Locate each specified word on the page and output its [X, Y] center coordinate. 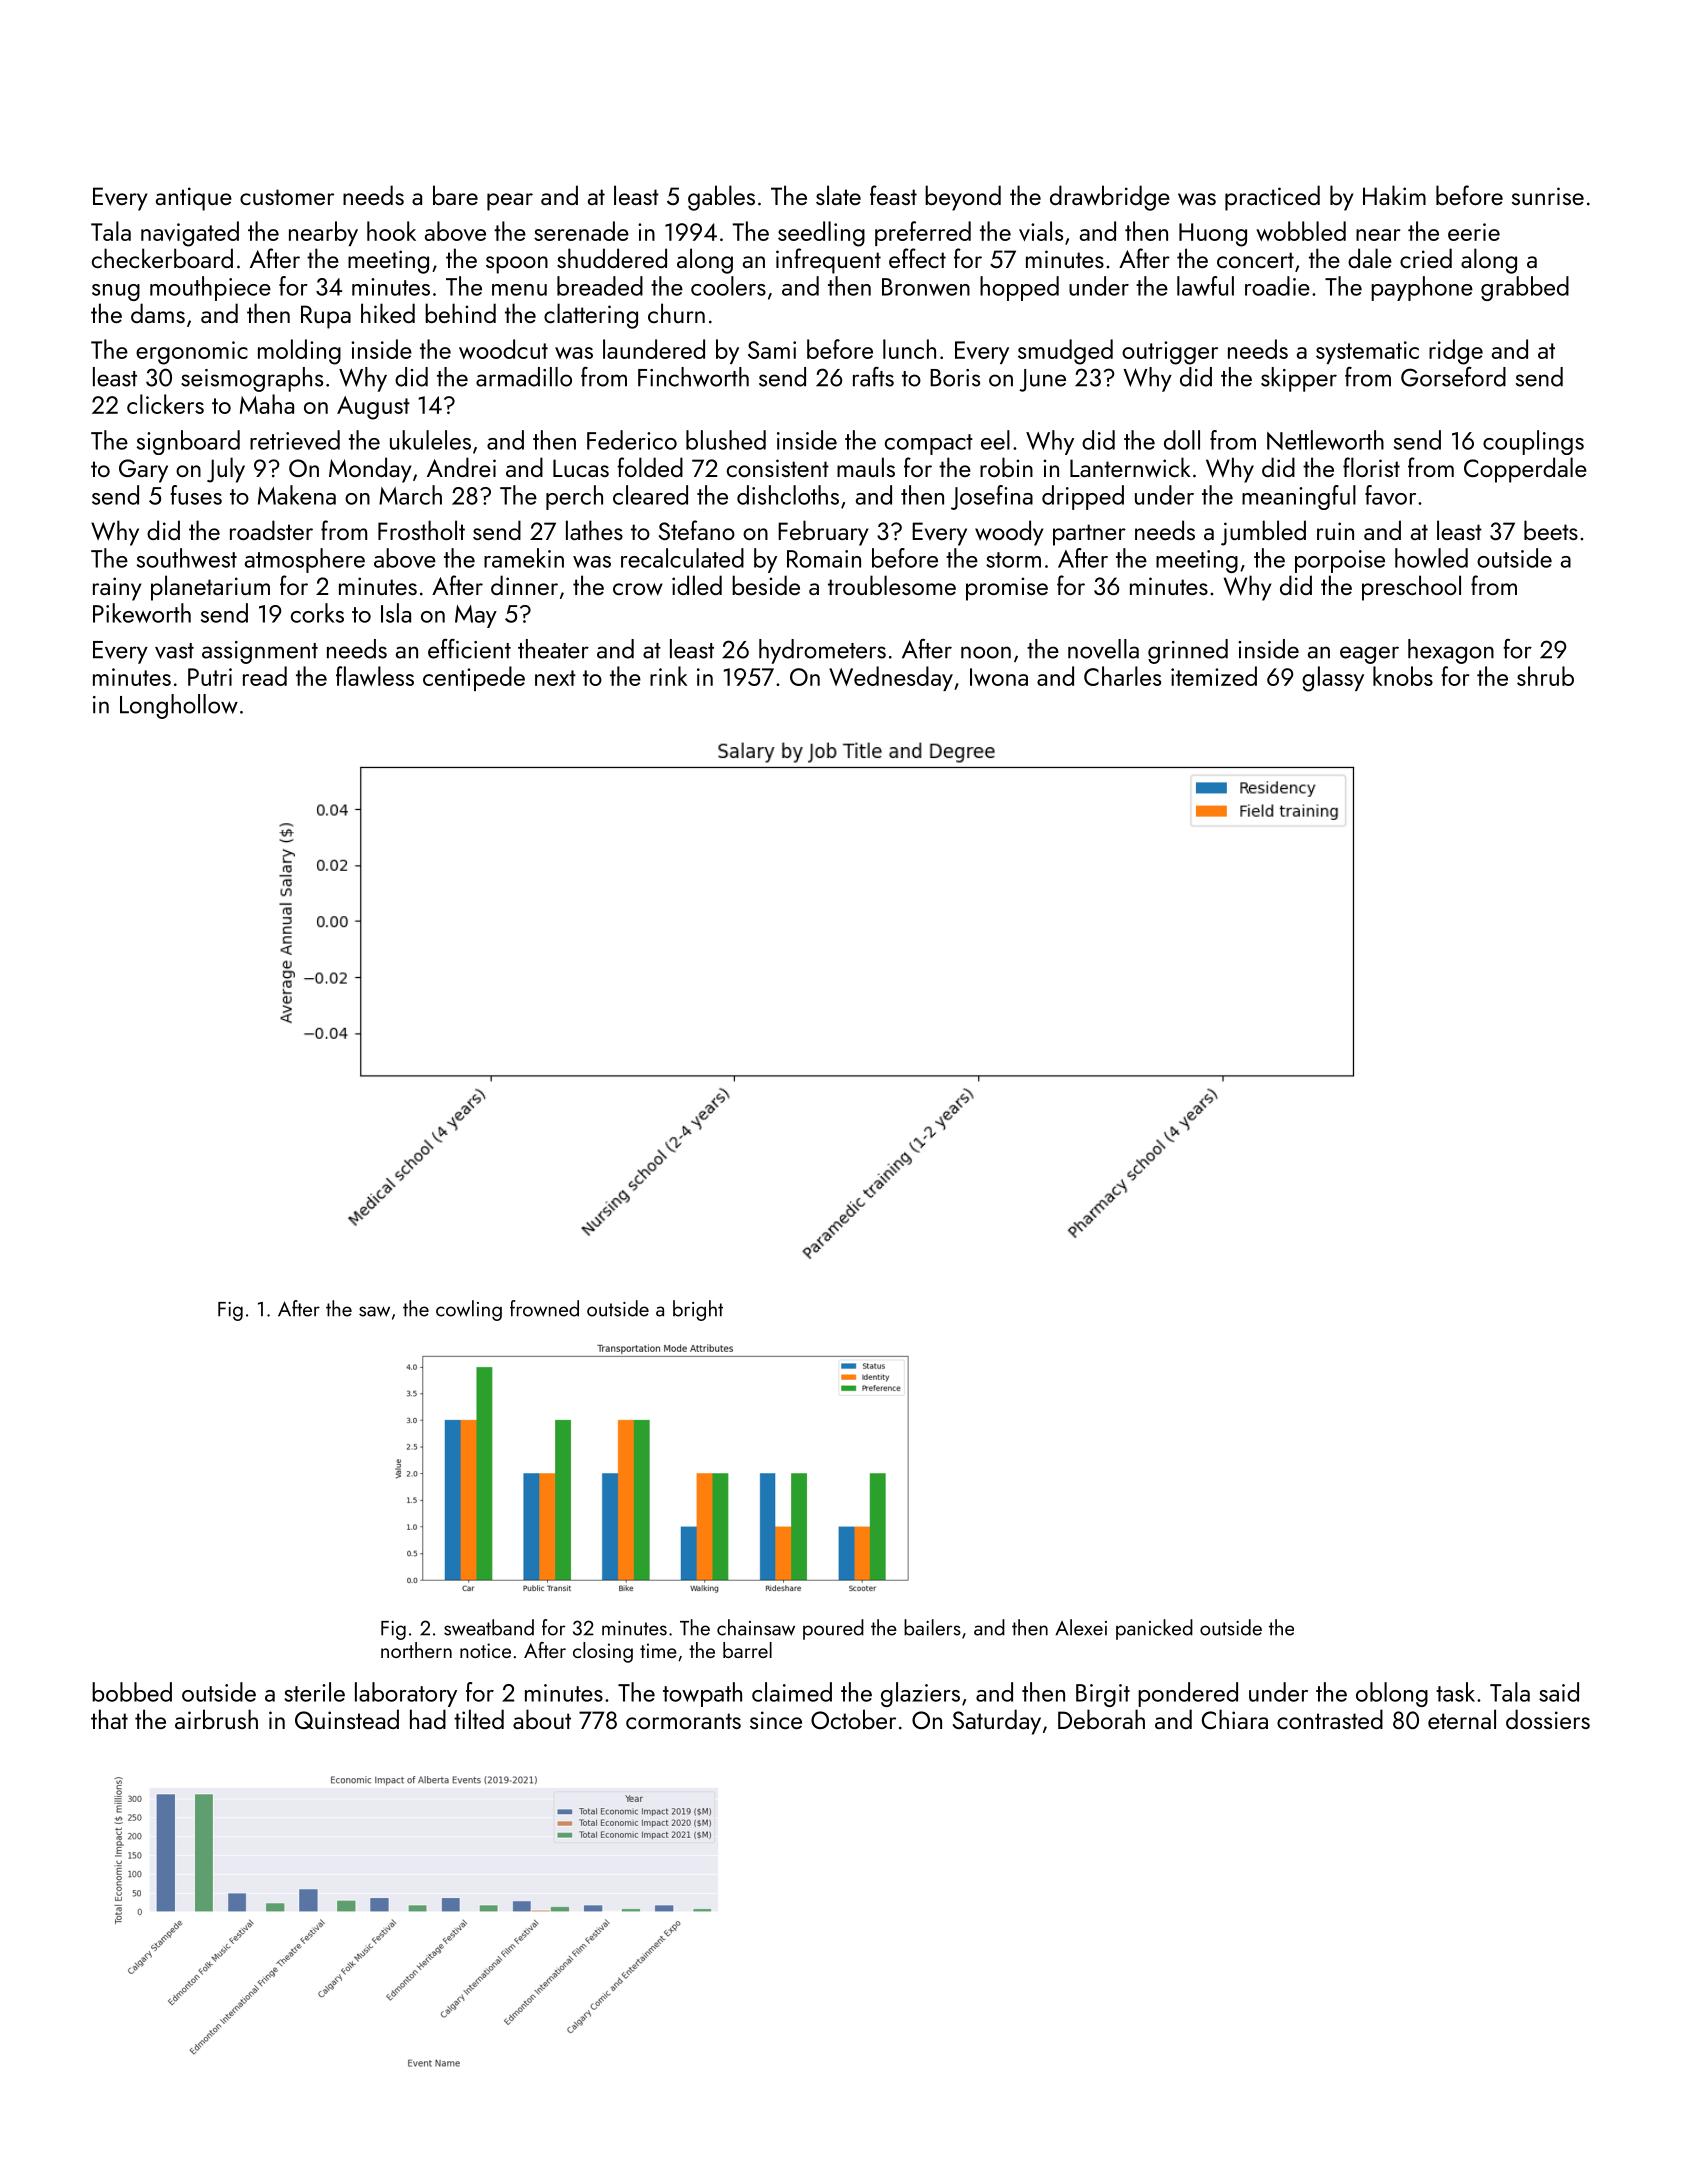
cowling [469, 1310]
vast [174, 651]
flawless [375, 676]
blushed [726, 440]
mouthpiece [210, 288]
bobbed [132, 1692]
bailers [932, 1627]
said [1559, 1692]
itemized [1214, 676]
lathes [594, 530]
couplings [1533, 442]
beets [1551, 530]
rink [669, 676]
